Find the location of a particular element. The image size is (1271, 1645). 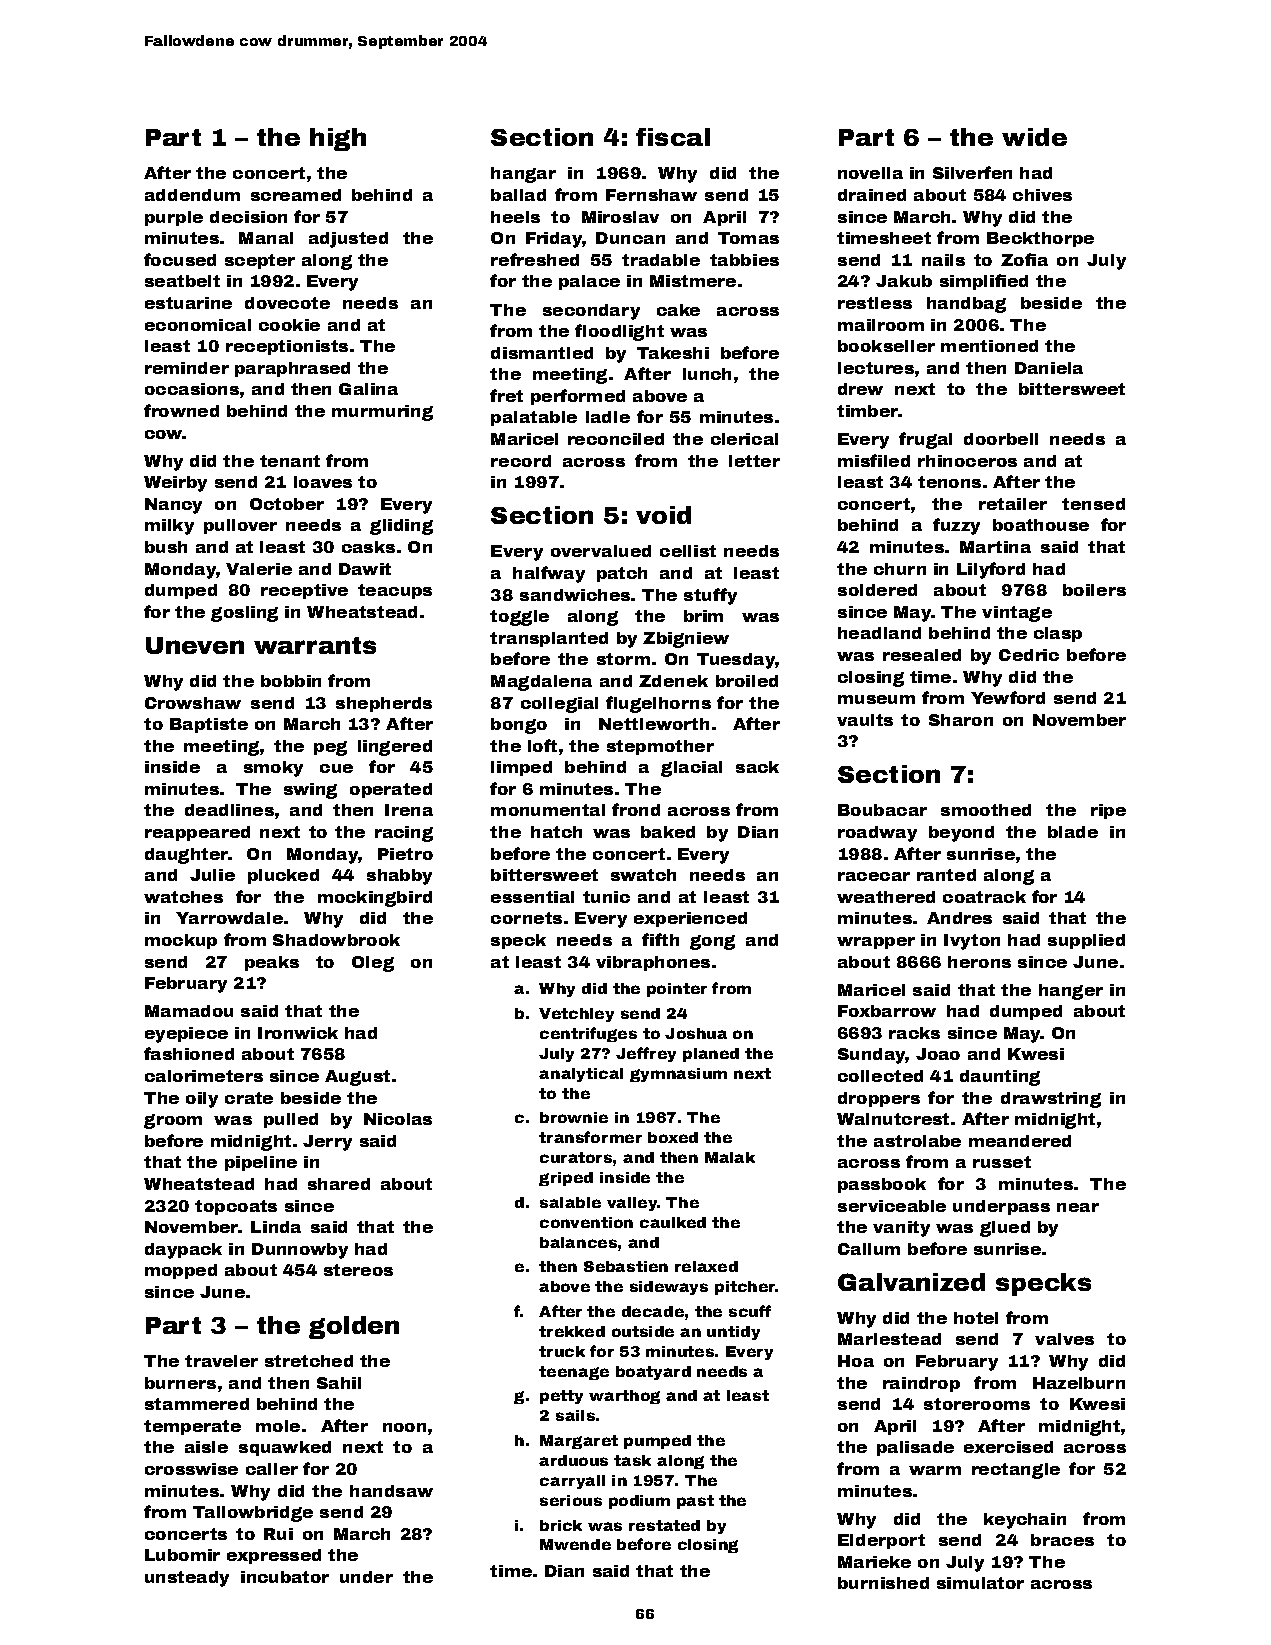

wide is located at coordinates (1034, 137).
